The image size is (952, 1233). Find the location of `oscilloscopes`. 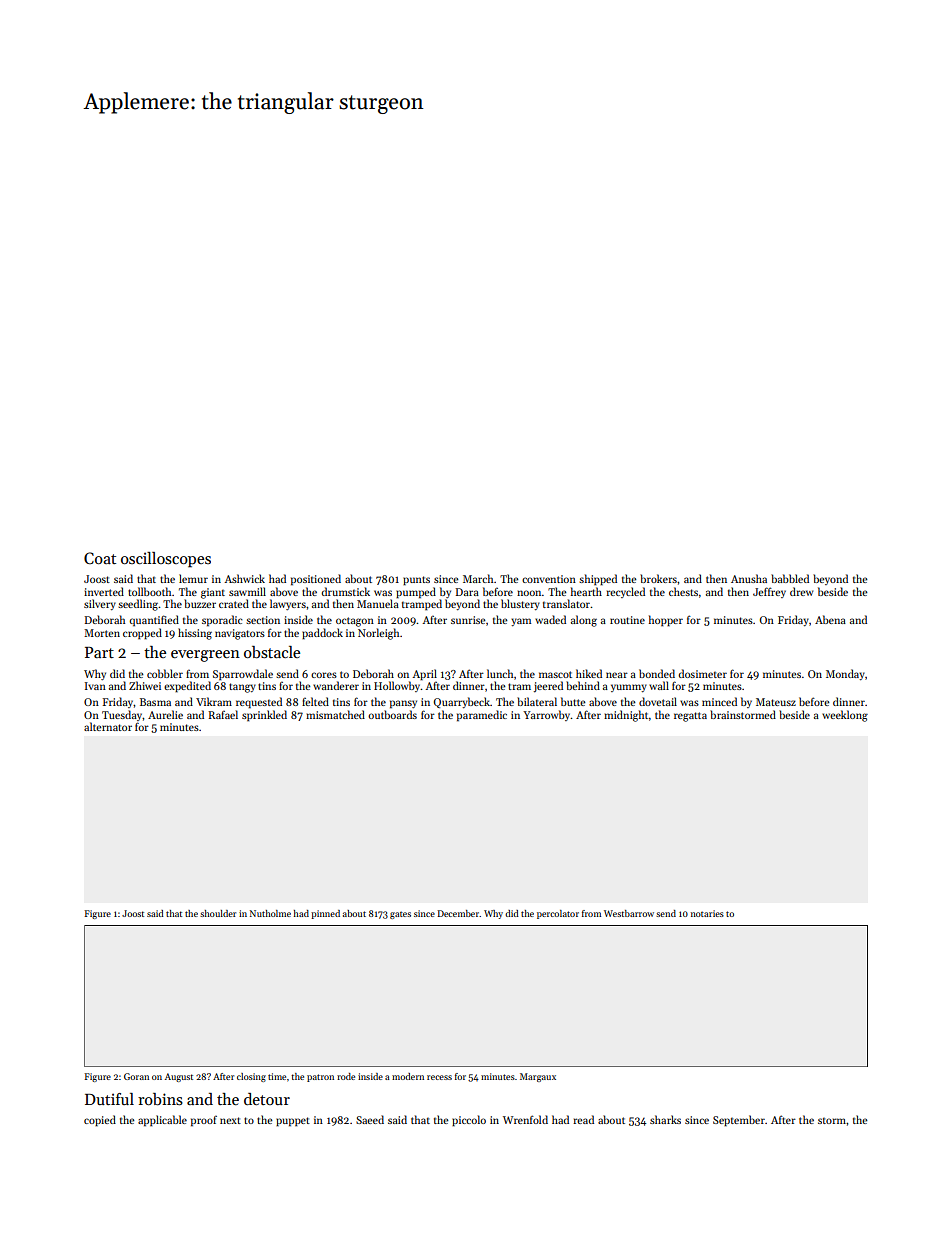

oscilloscopes is located at coordinates (166, 560).
